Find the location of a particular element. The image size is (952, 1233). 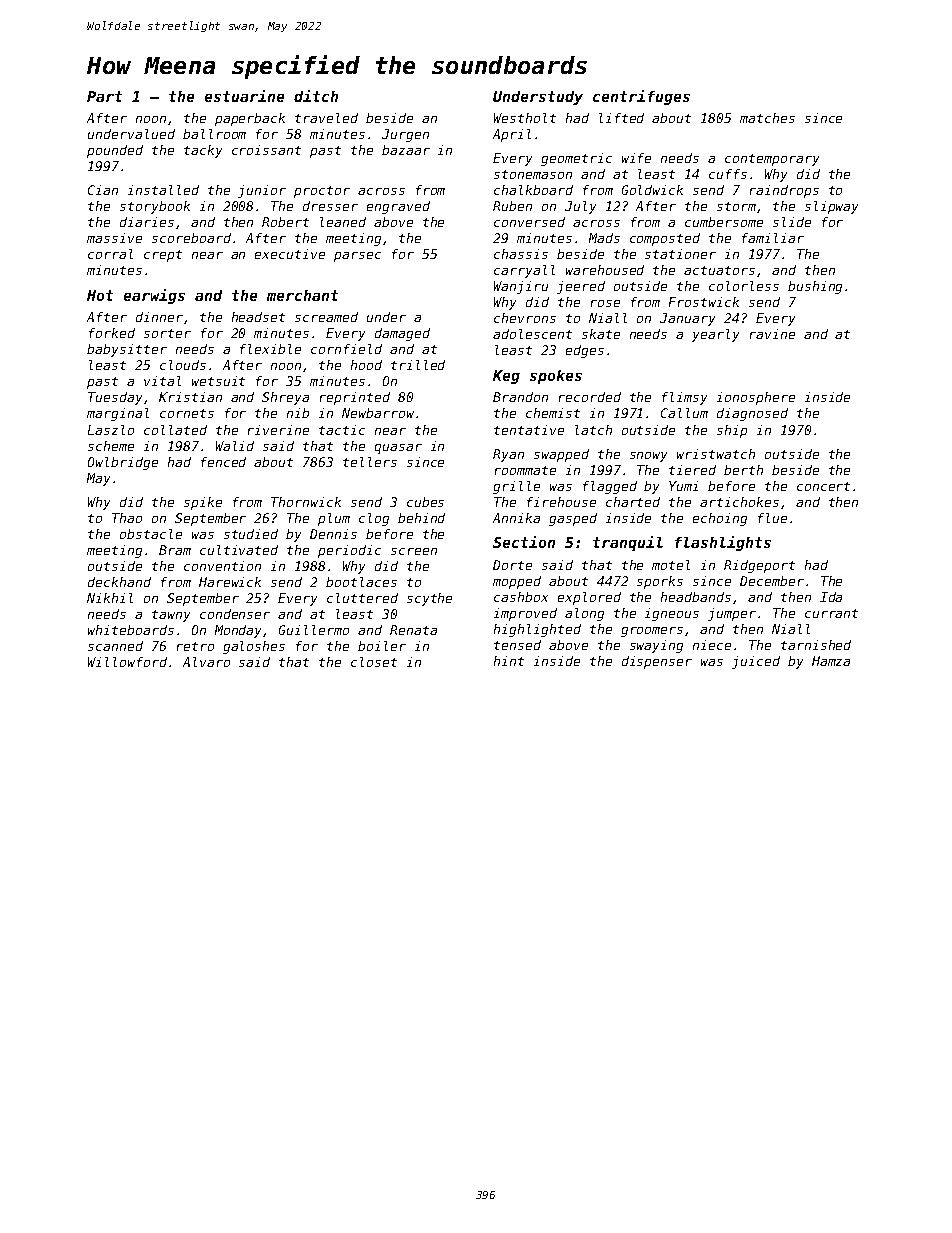

January is located at coordinates (687, 319).
